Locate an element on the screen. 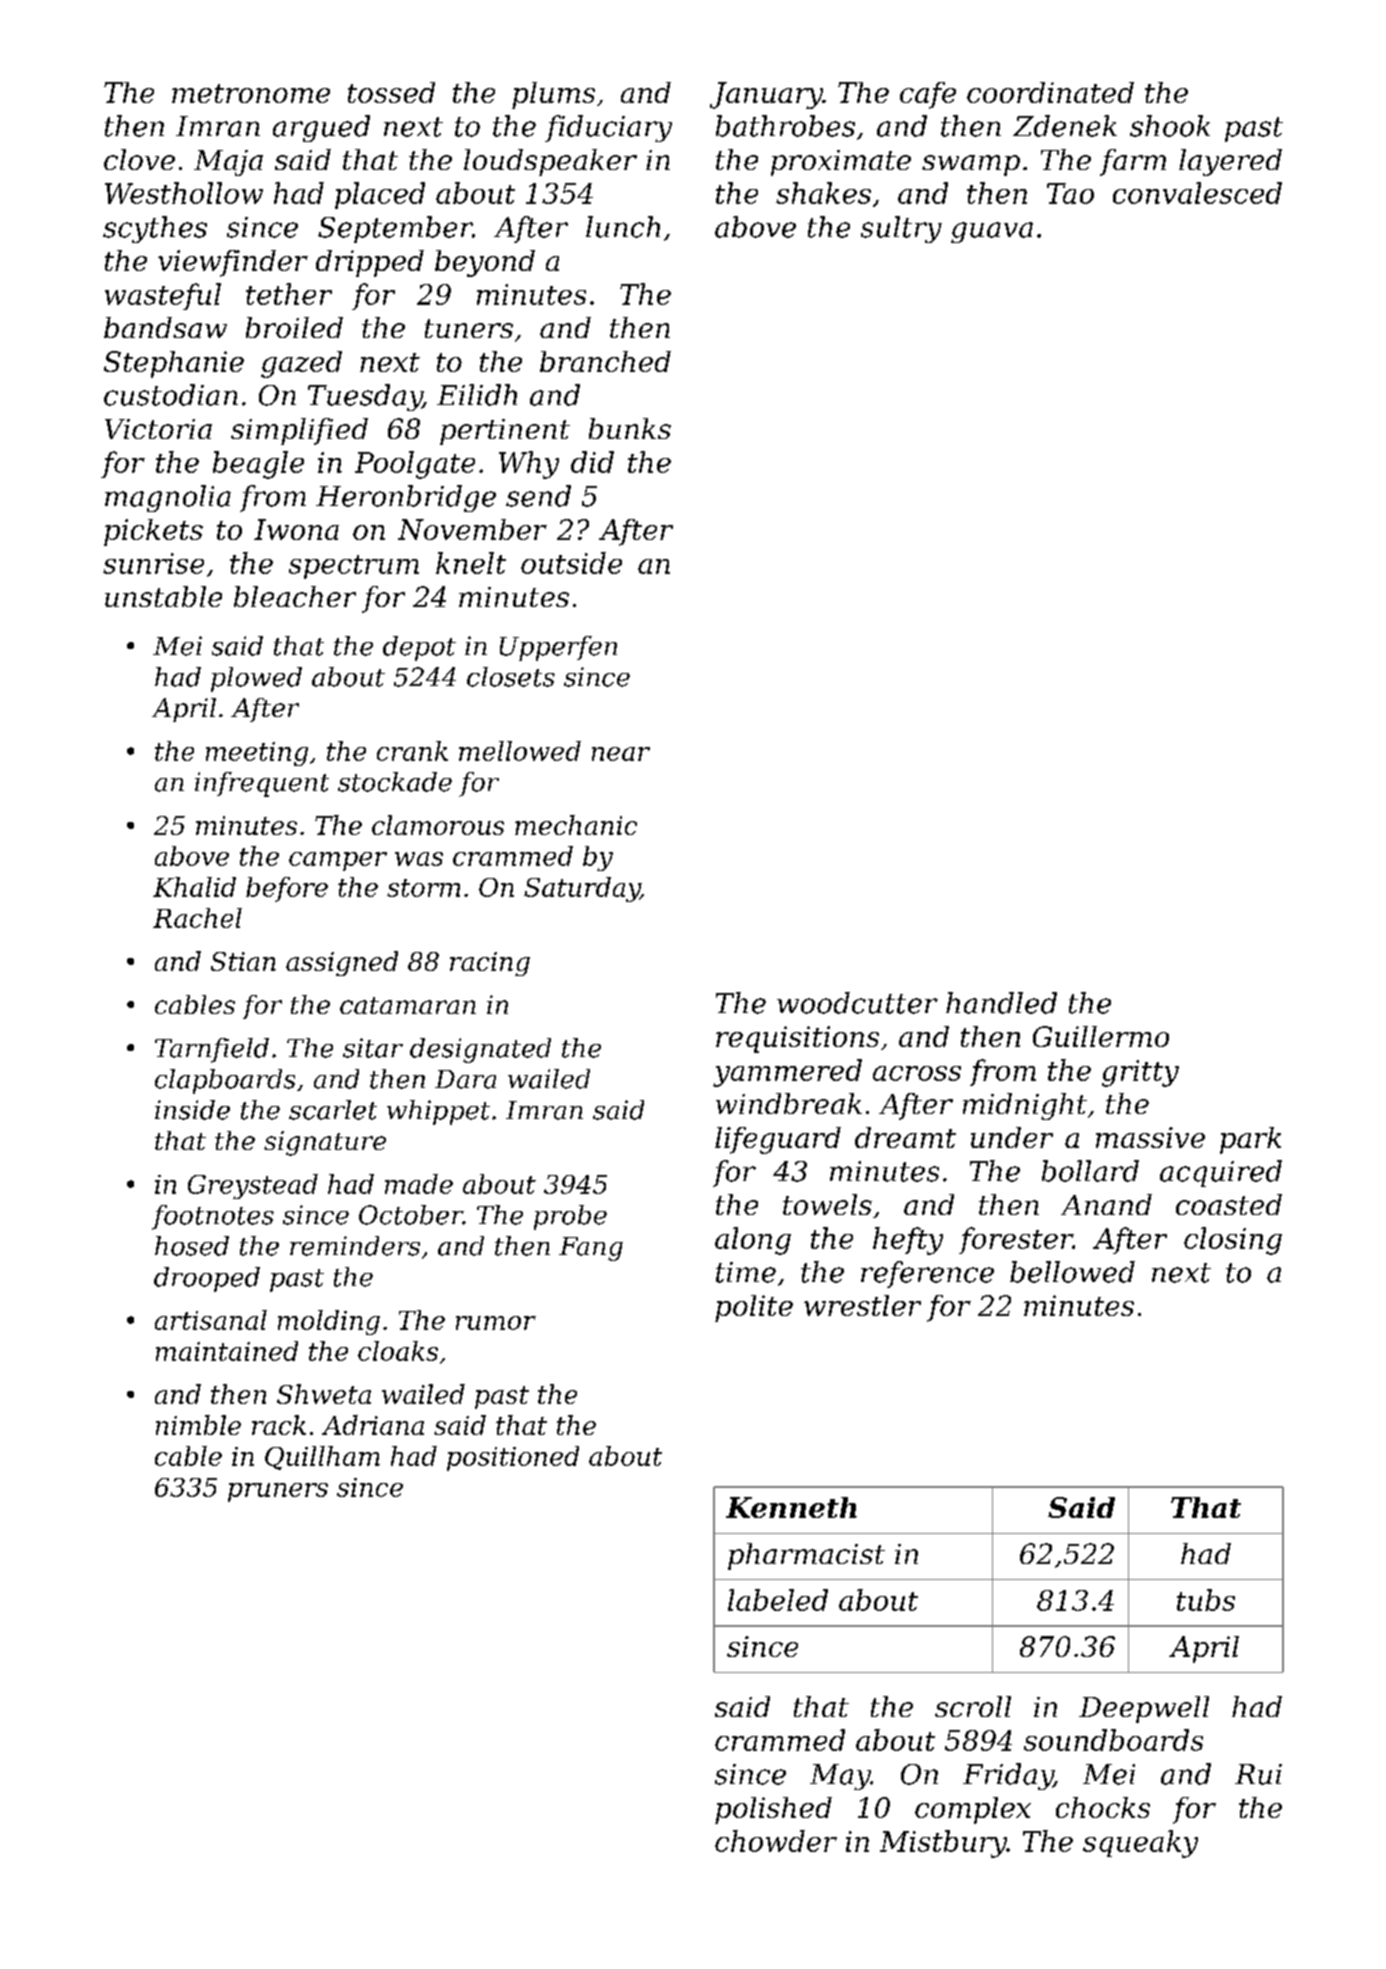 This screenshot has width=1386, height=1969. plums is located at coordinates (553, 95).
